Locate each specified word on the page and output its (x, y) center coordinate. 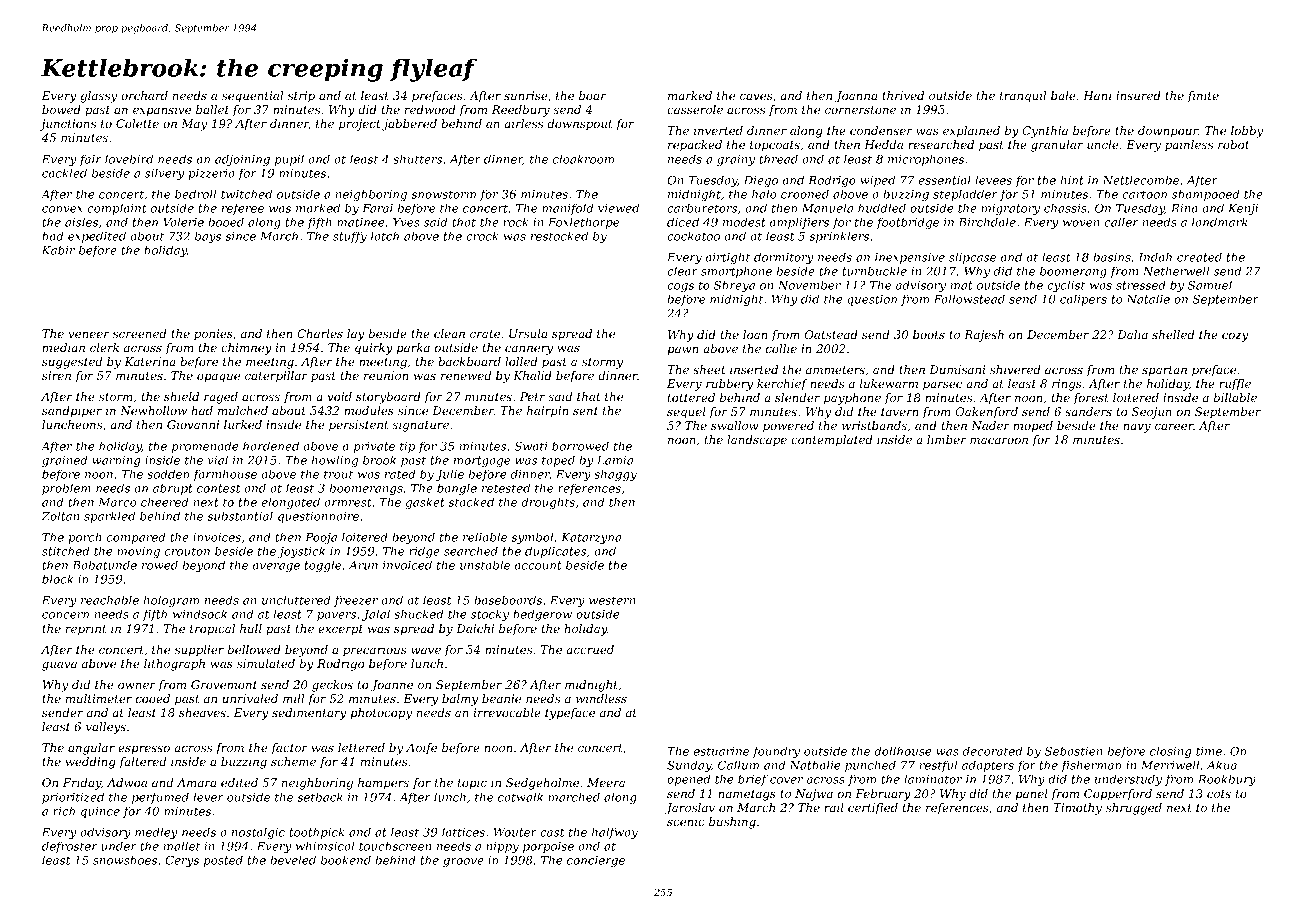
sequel (686, 413)
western (612, 600)
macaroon (999, 440)
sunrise (526, 95)
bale (1063, 95)
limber (946, 439)
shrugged (1134, 809)
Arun (363, 565)
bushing (732, 823)
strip (301, 97)
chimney (246, 349)
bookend (346, 860)
